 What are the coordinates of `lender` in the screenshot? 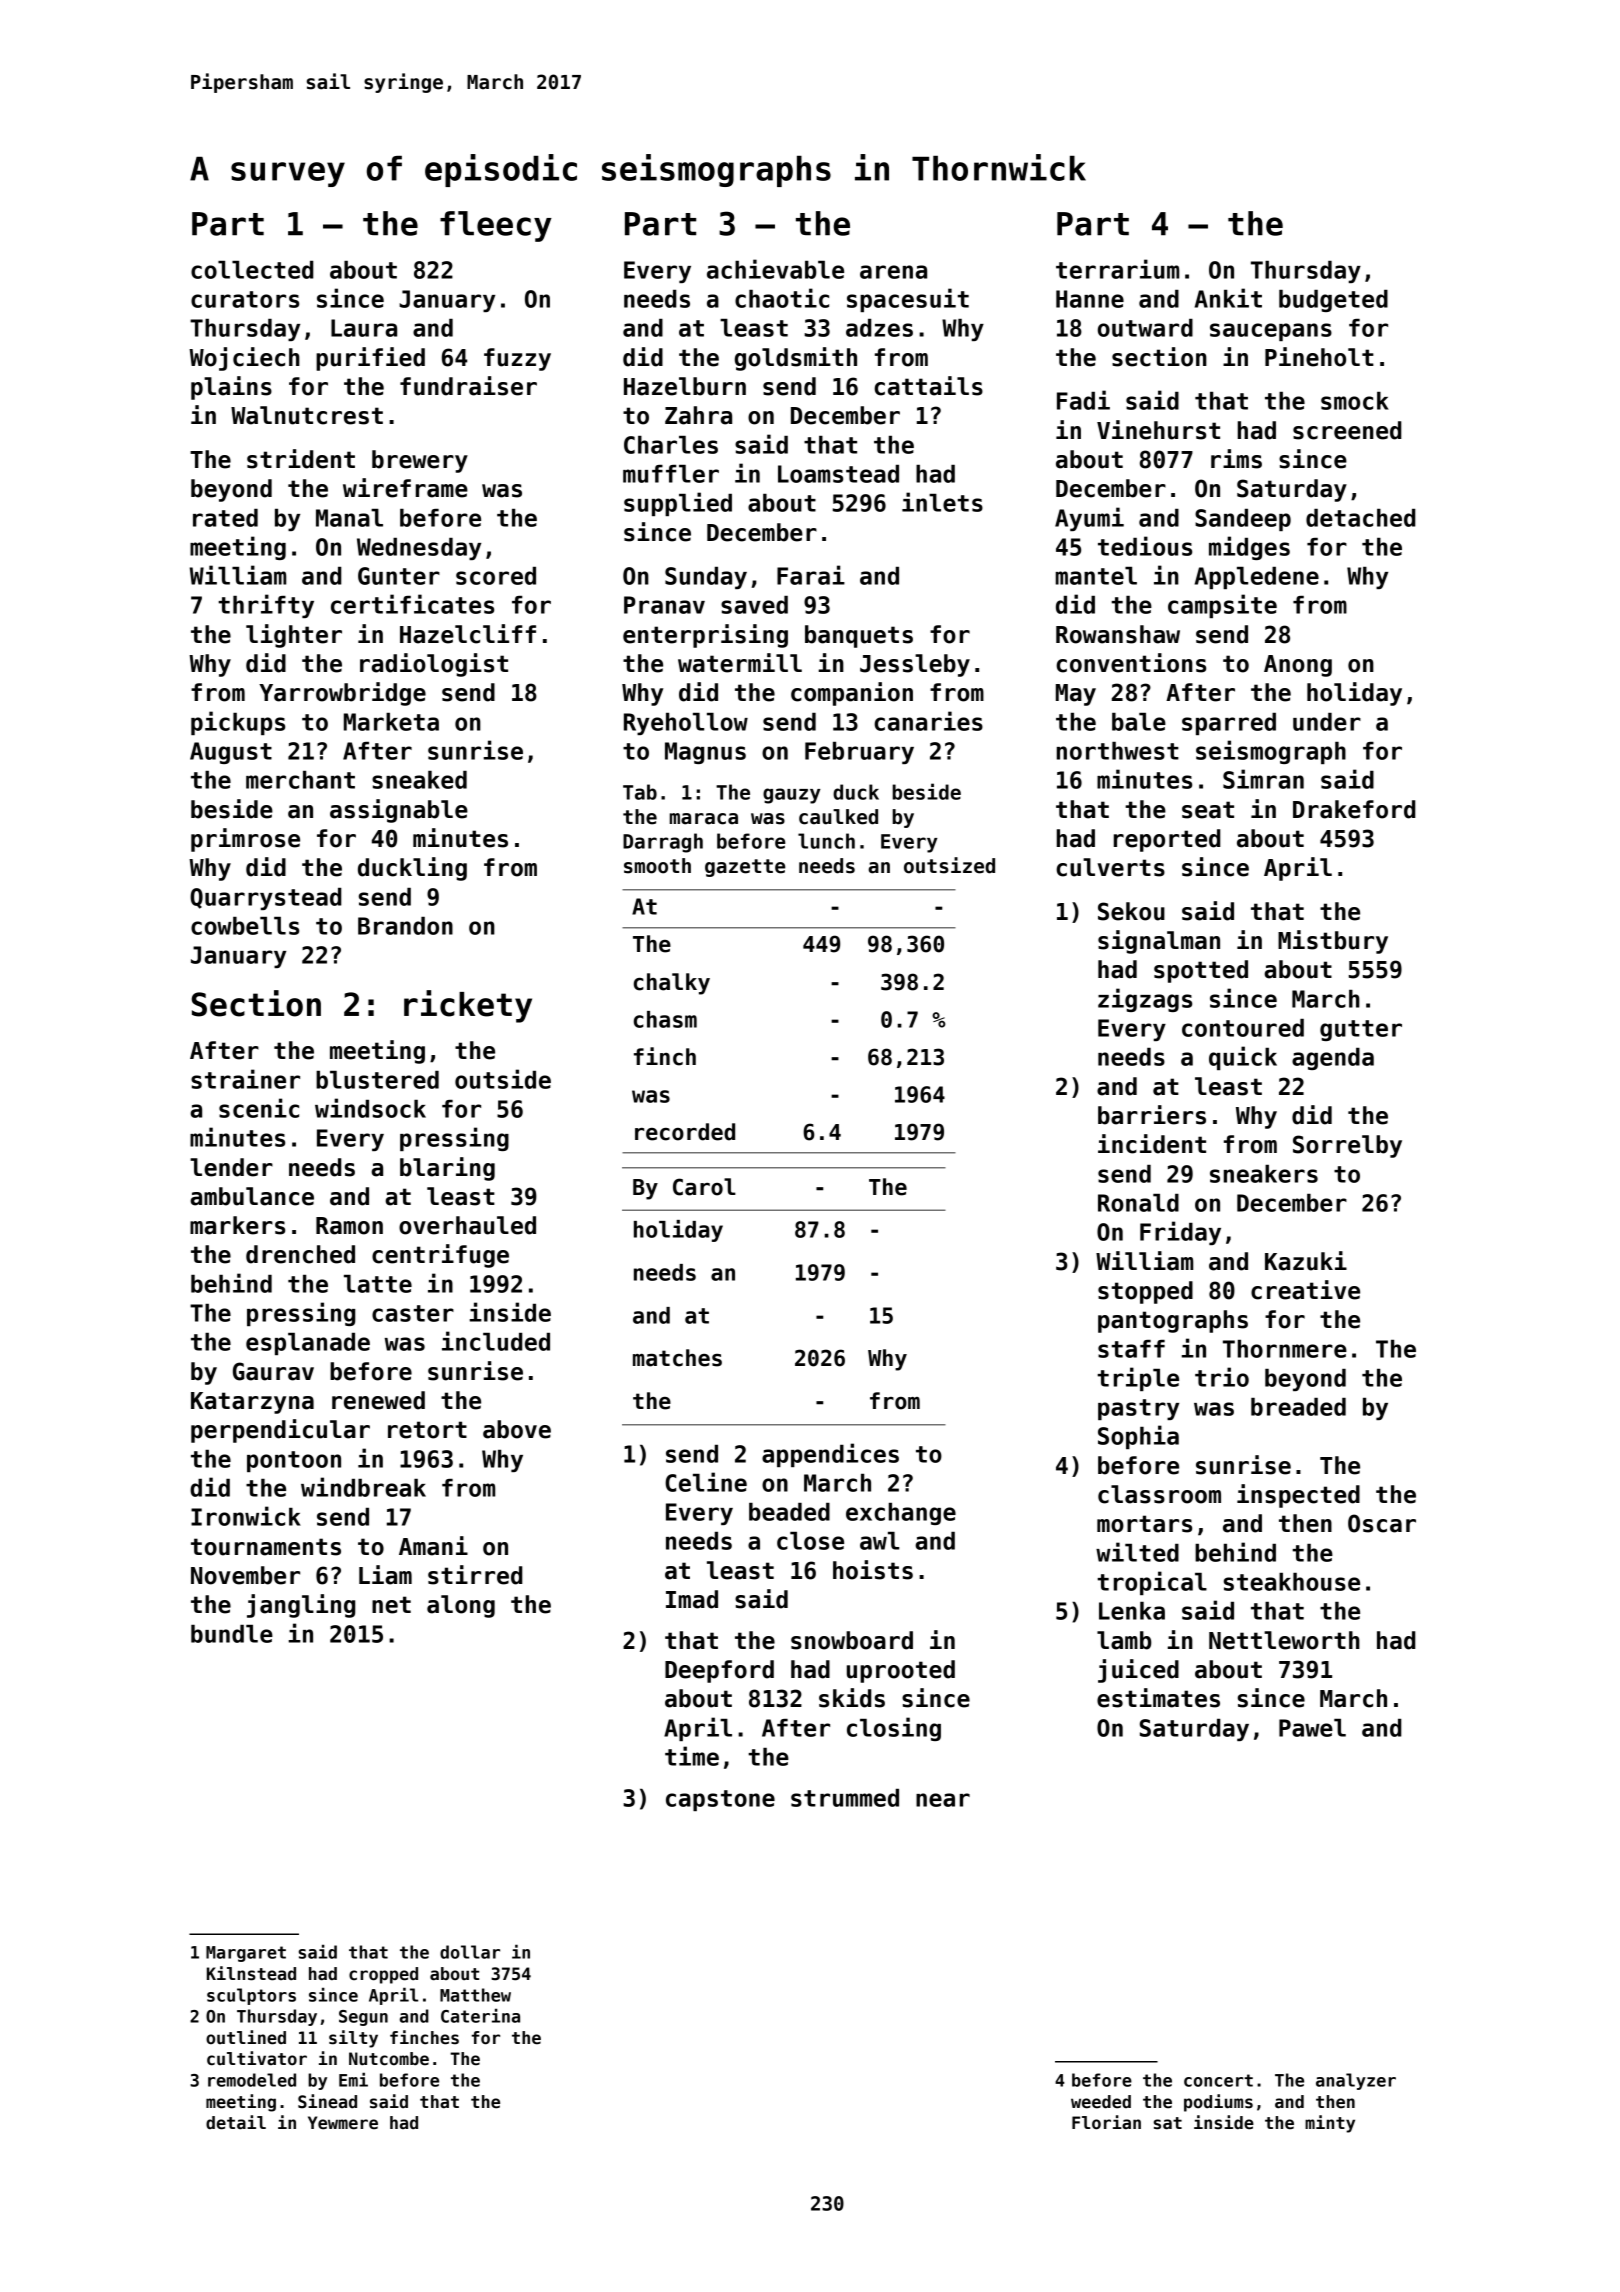 It's located at (231, 1167).
